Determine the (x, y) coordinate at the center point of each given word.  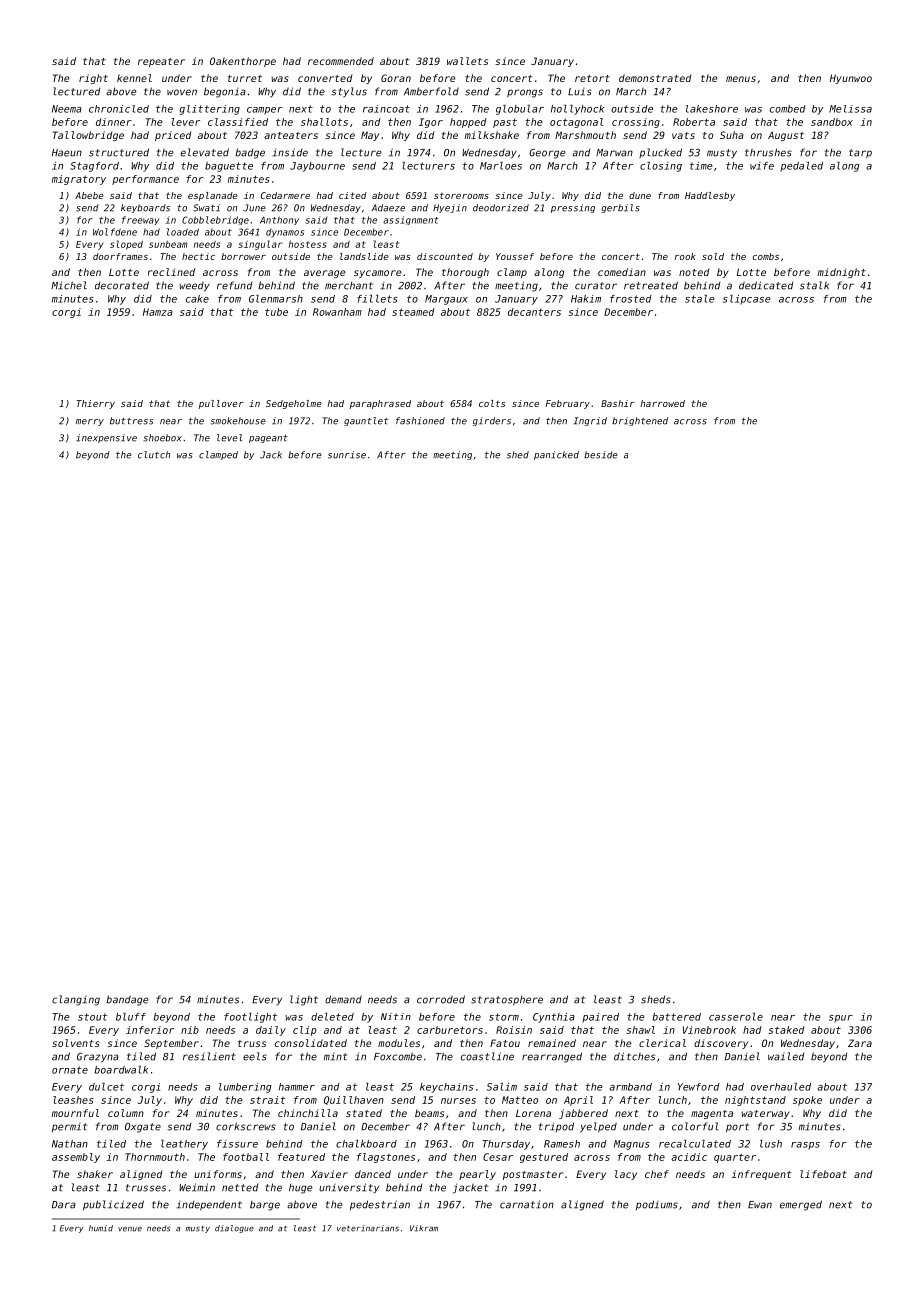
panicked (556, 455)
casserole (736, 1017)
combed (788, 109)
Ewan (760, 1205)
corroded (441, 999)
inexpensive (106, 438)
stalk (814, 285)
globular (520, 110)
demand (343, 999)
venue (130, 1229)
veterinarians (368, 1228)
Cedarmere (285, 195)
